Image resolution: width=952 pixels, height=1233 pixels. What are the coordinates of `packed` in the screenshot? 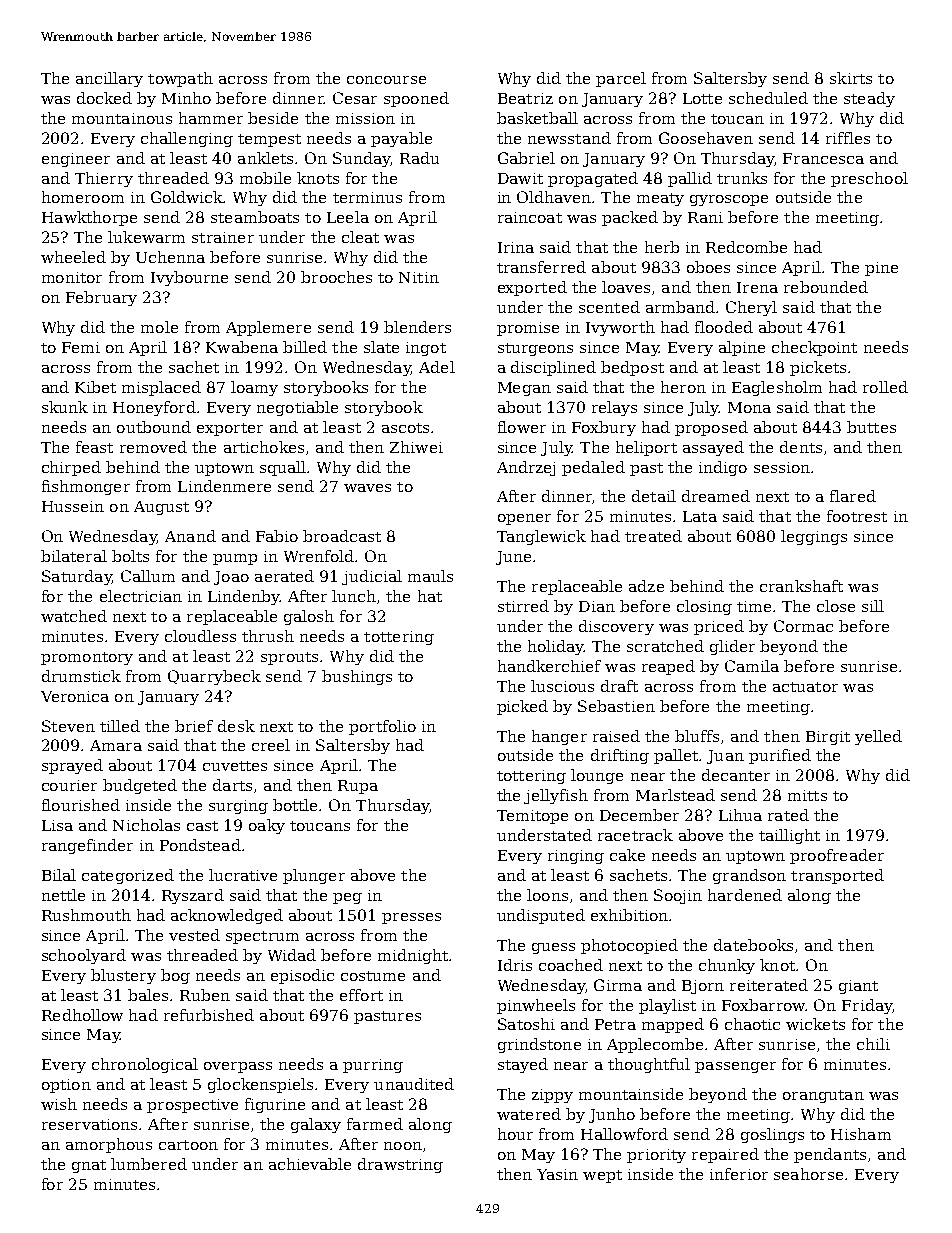 It's located at (630, 218).
